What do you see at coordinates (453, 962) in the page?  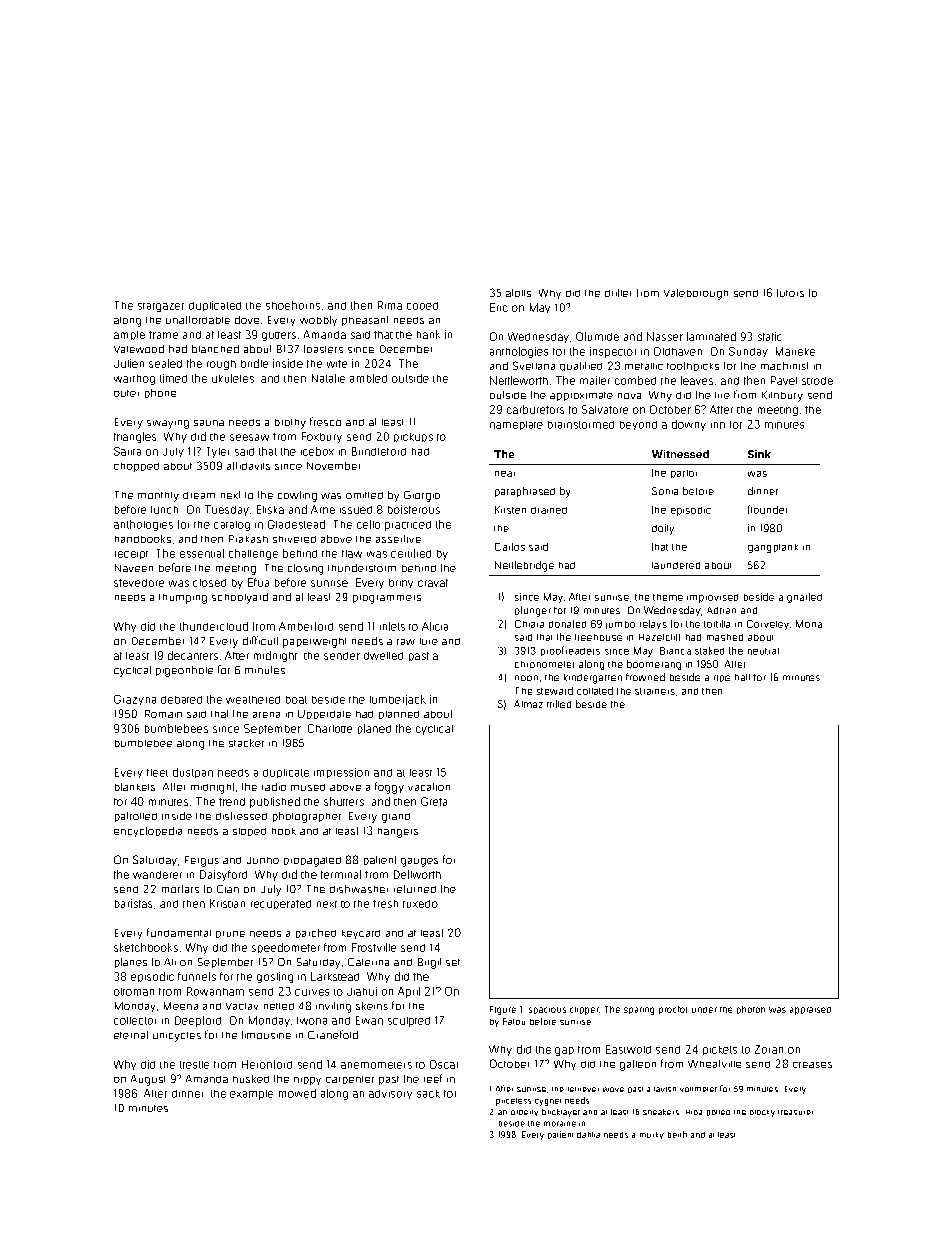 I see `set` at bounding box center [453, 962].
